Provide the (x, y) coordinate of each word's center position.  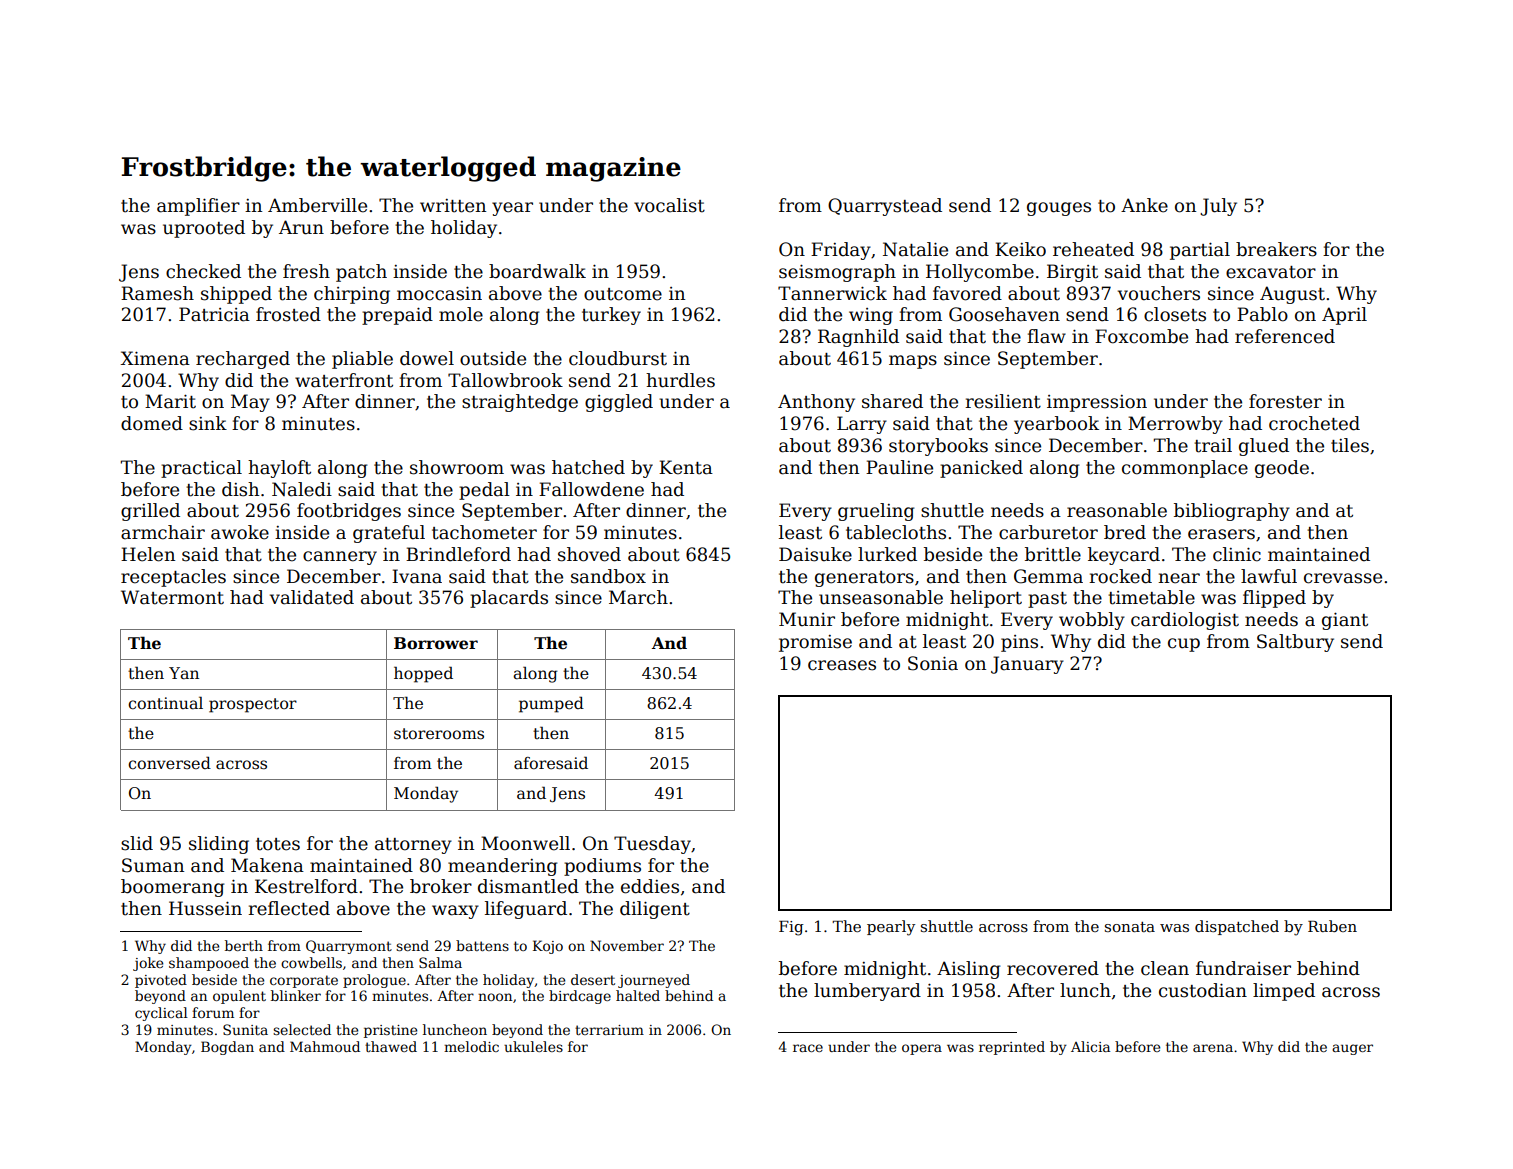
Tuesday (652, 845)
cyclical (161, 1014)
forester (1285, 401)
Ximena (155, 358)
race (808, 1048)
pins (1019, 643)
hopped (423, 674)
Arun (301, 227)
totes (278, 844)
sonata (1130, 927)
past (1047, 600)
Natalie (915, 249)
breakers (1276, 249)
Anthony (816, 403)
